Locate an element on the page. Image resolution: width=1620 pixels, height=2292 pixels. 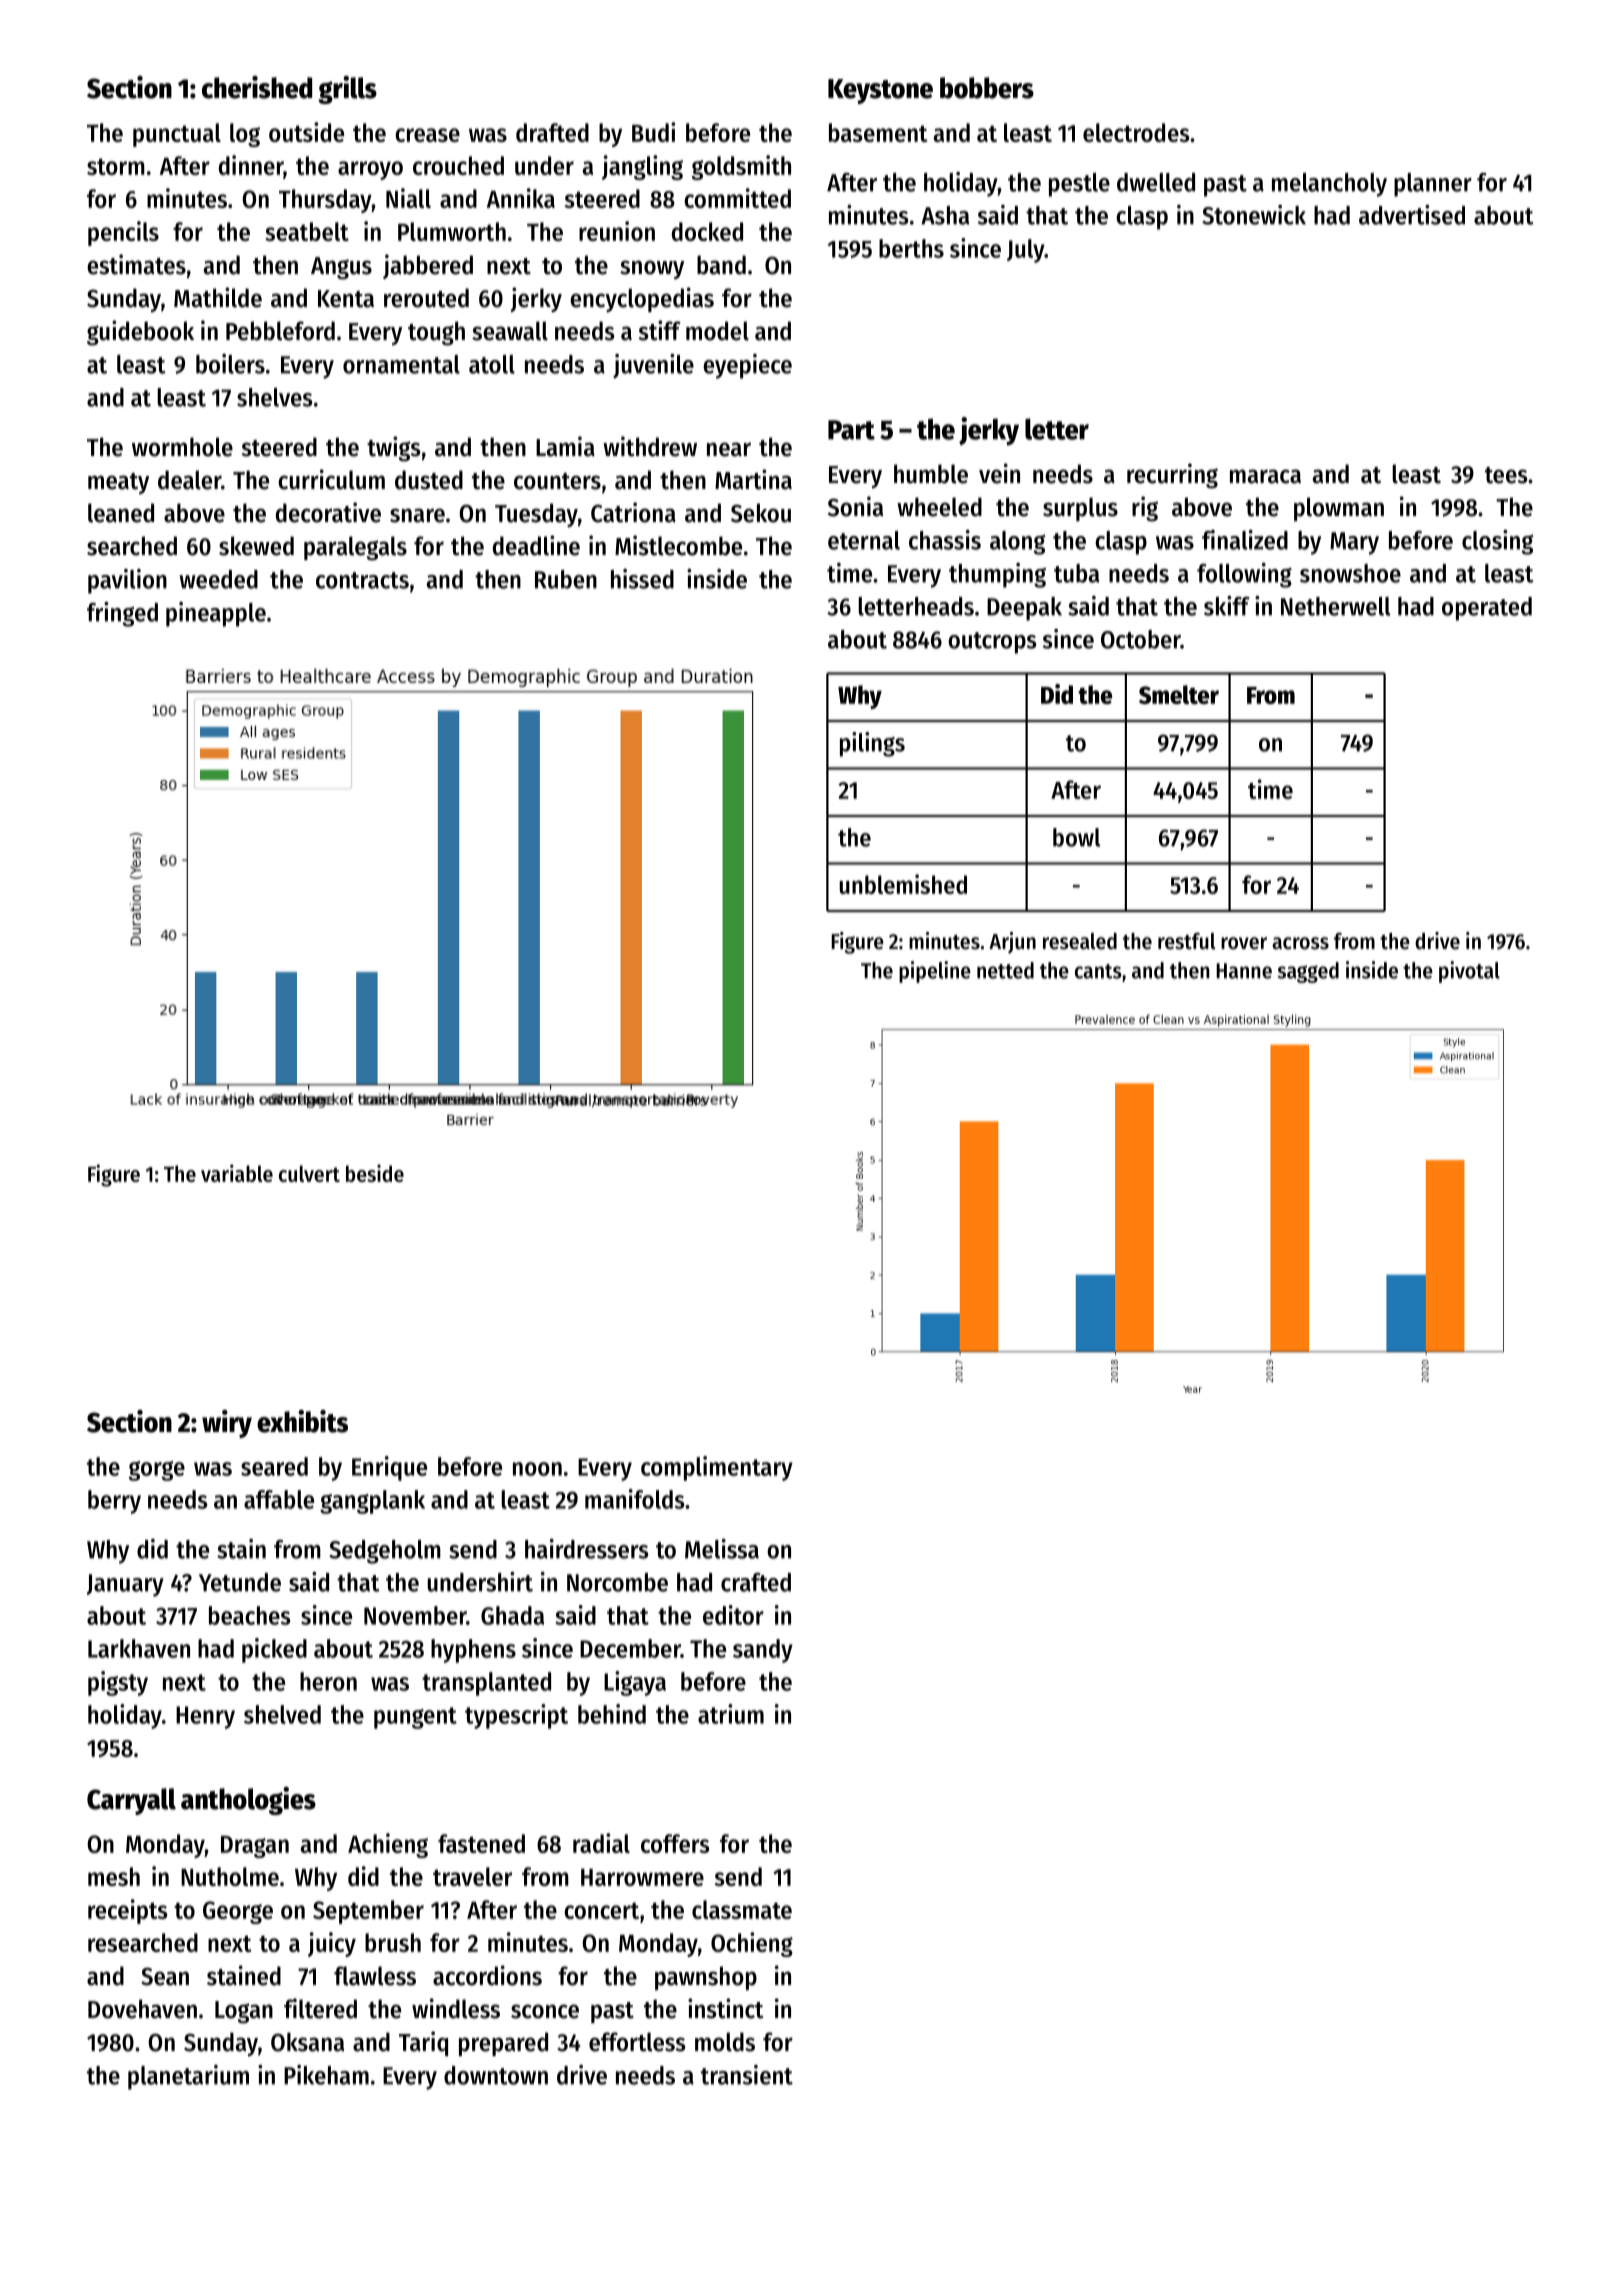
planner is located at coordinates (1433, 185).
